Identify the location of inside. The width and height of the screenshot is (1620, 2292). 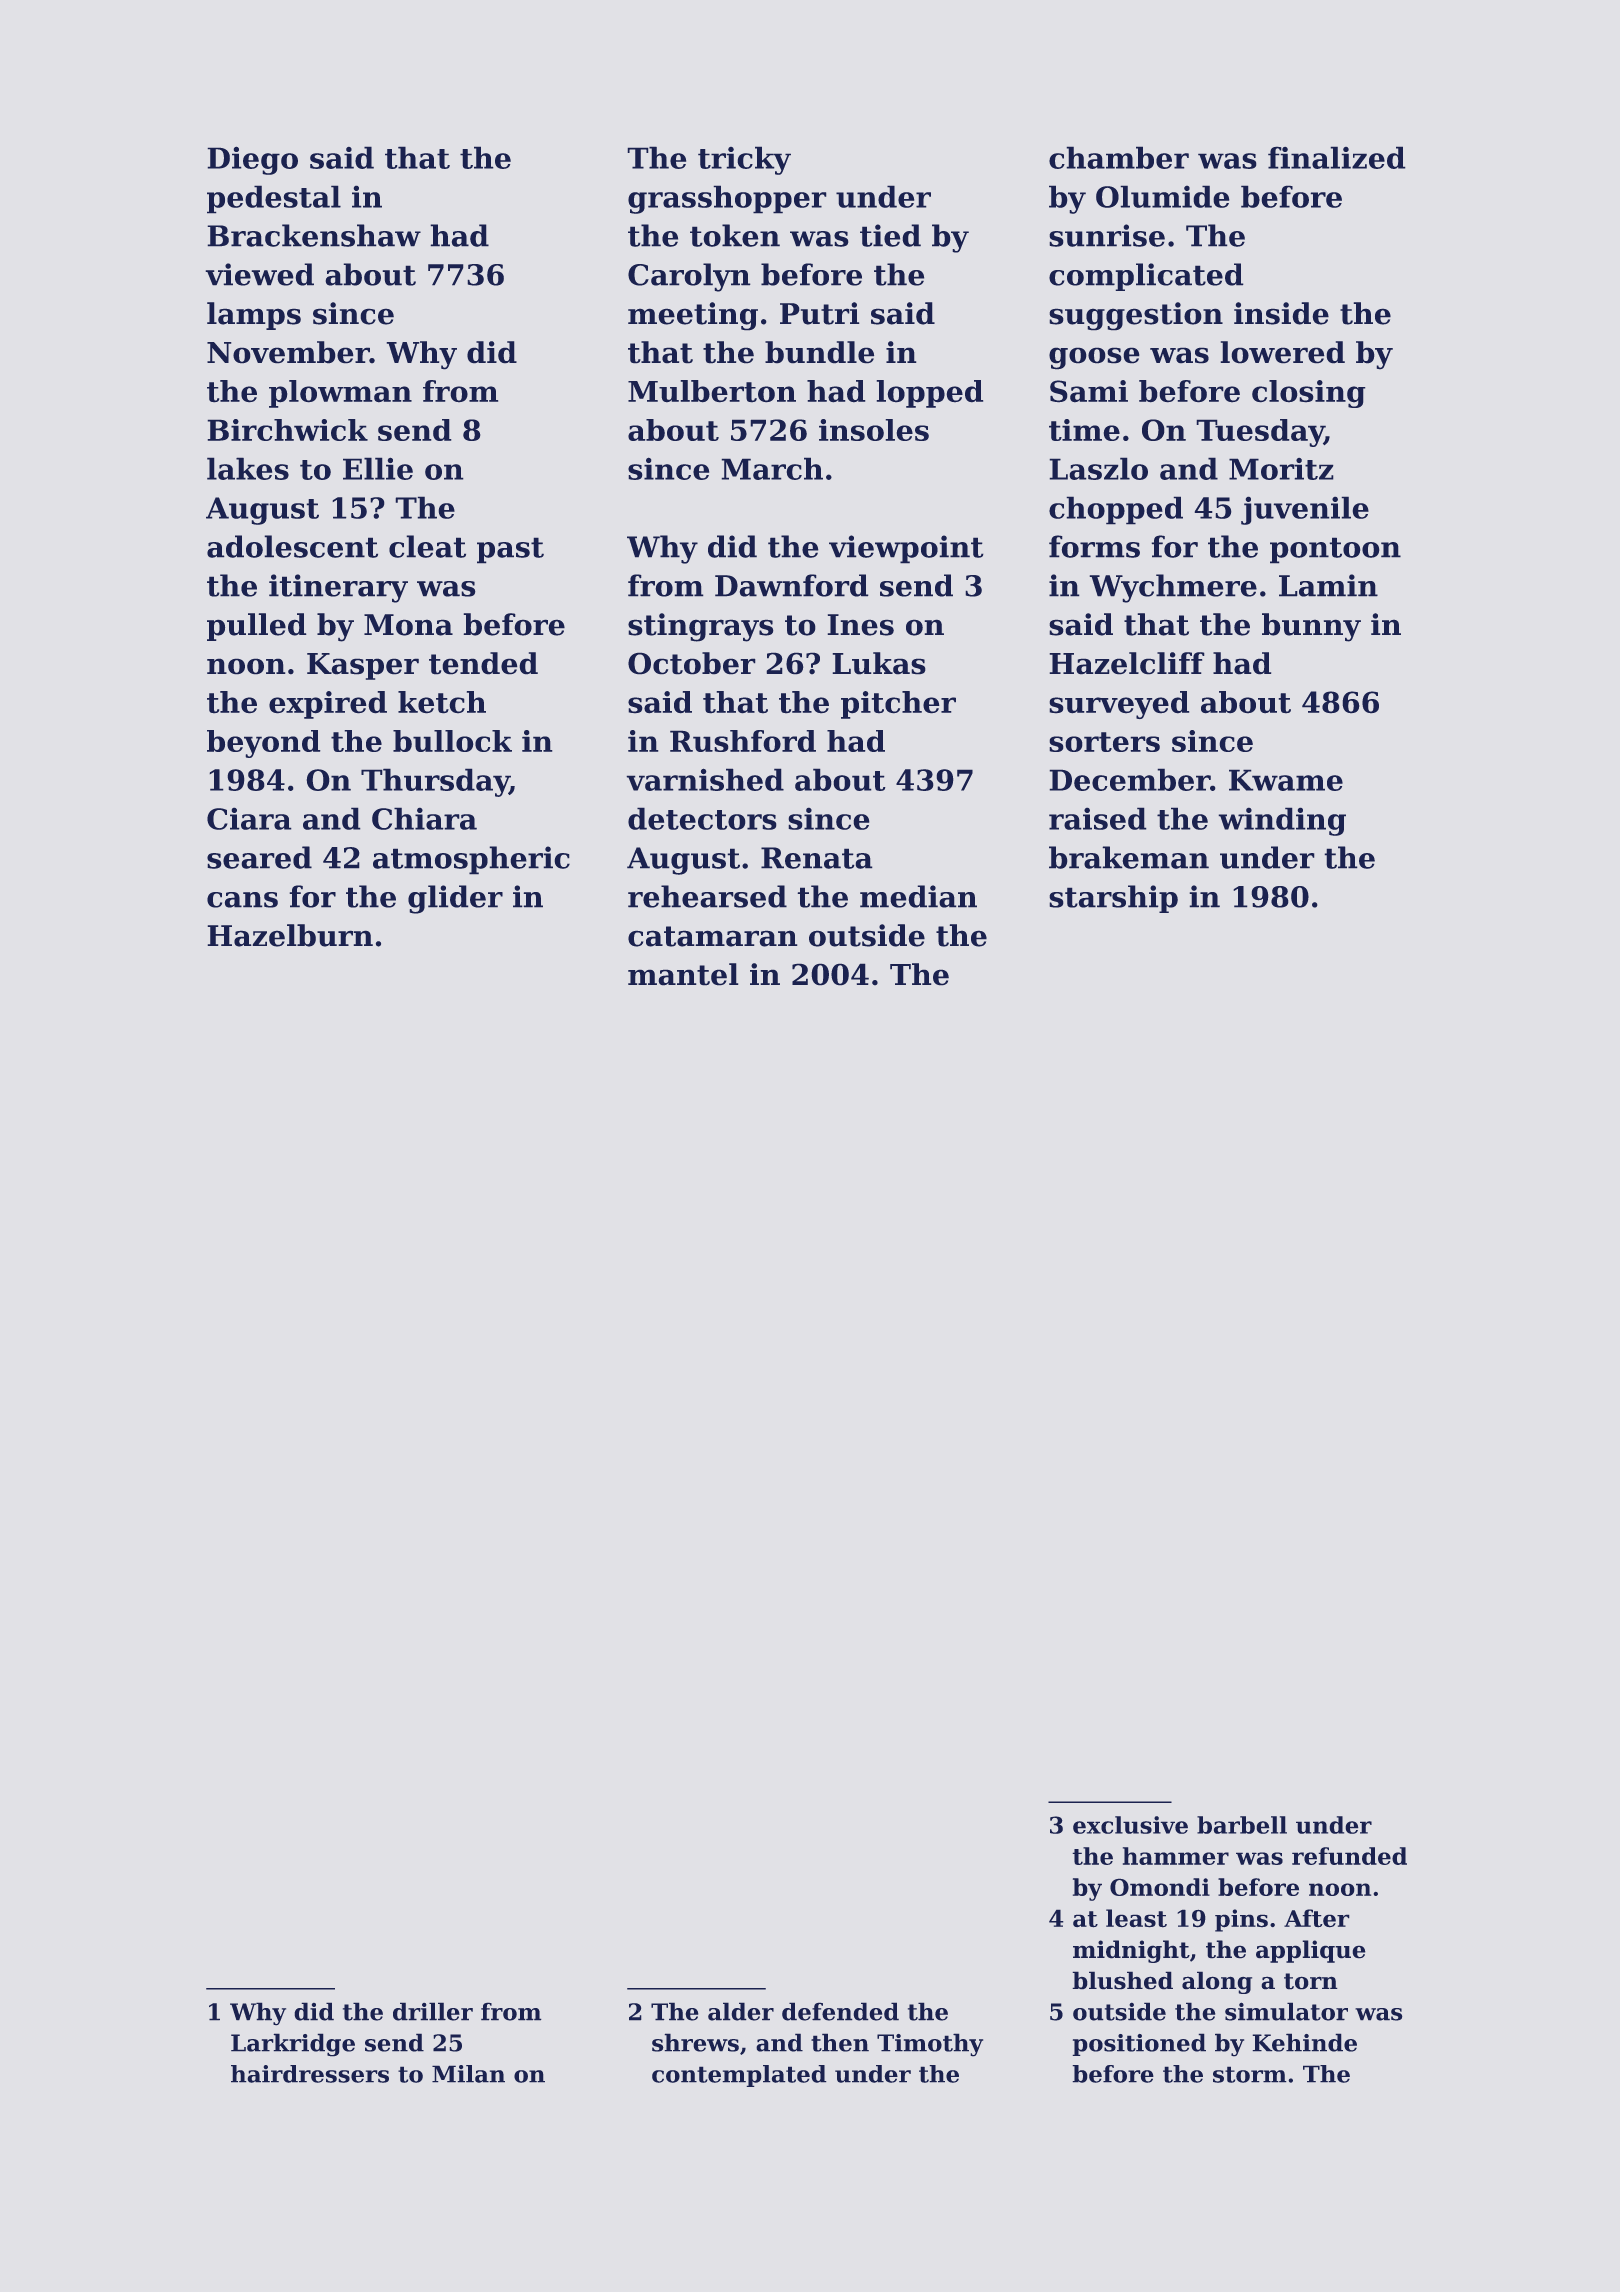
(1281, 313).
